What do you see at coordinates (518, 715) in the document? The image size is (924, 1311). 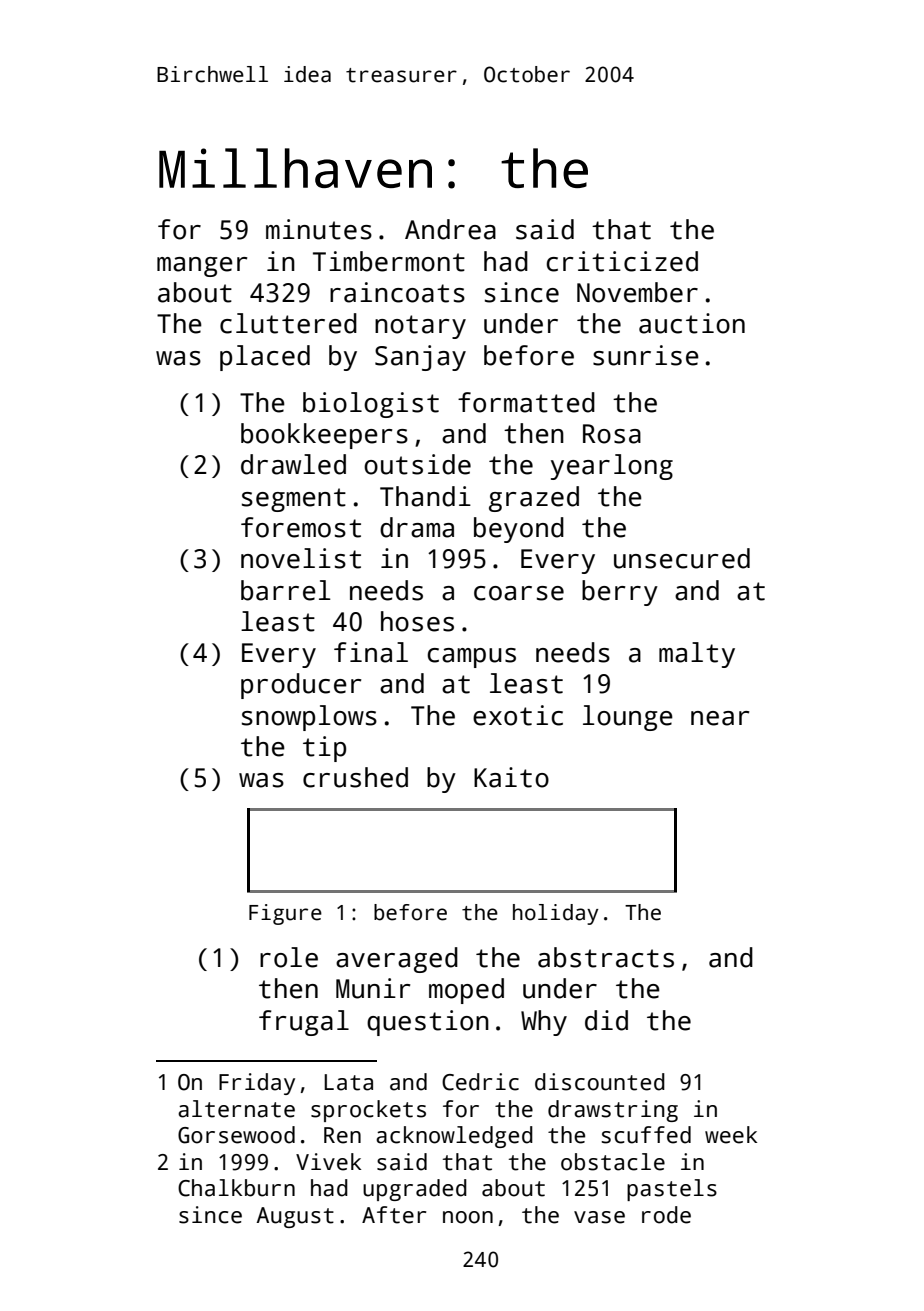 I see `exotic` at bounding box center [518, 715].
